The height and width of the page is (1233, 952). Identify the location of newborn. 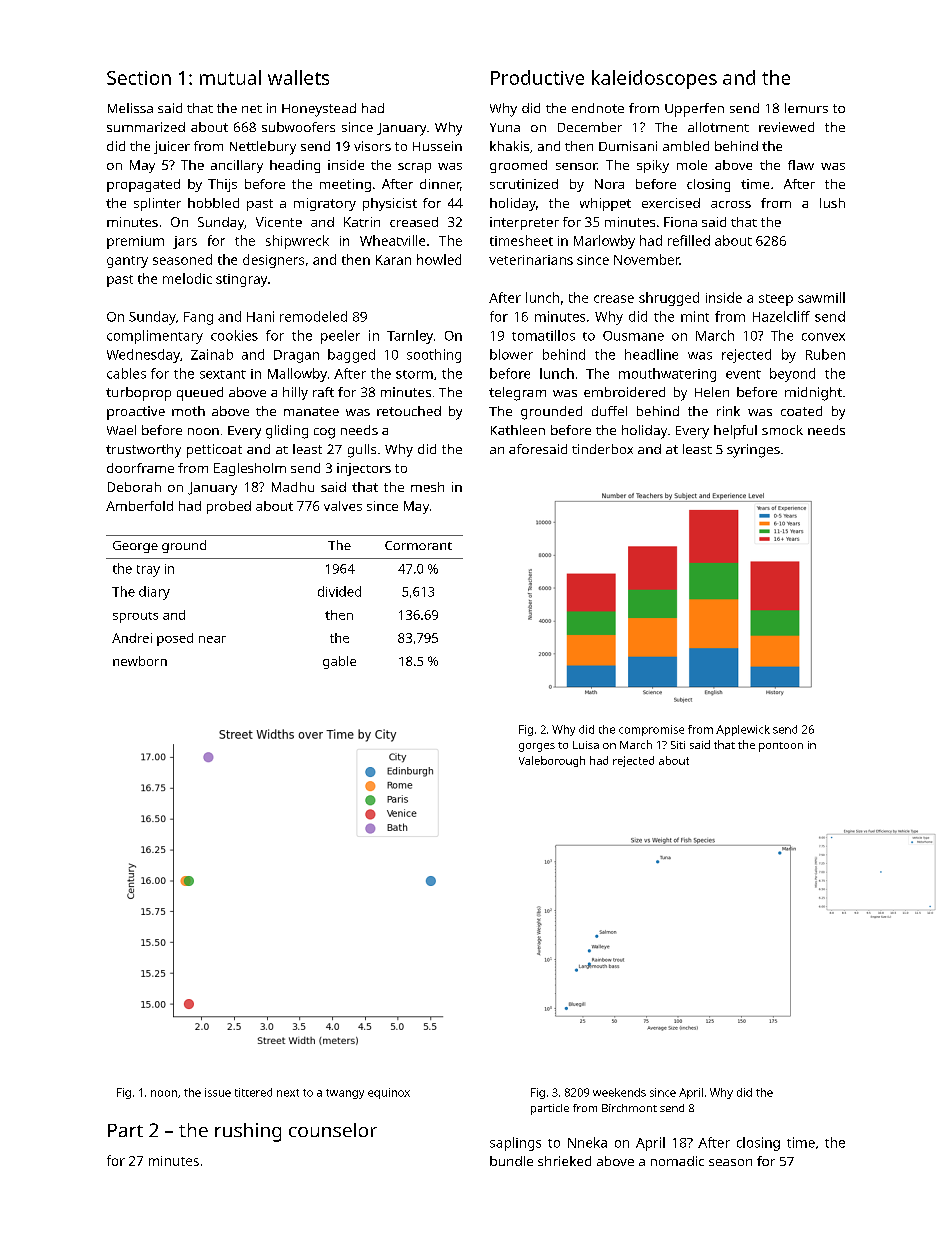
(140, 661).
